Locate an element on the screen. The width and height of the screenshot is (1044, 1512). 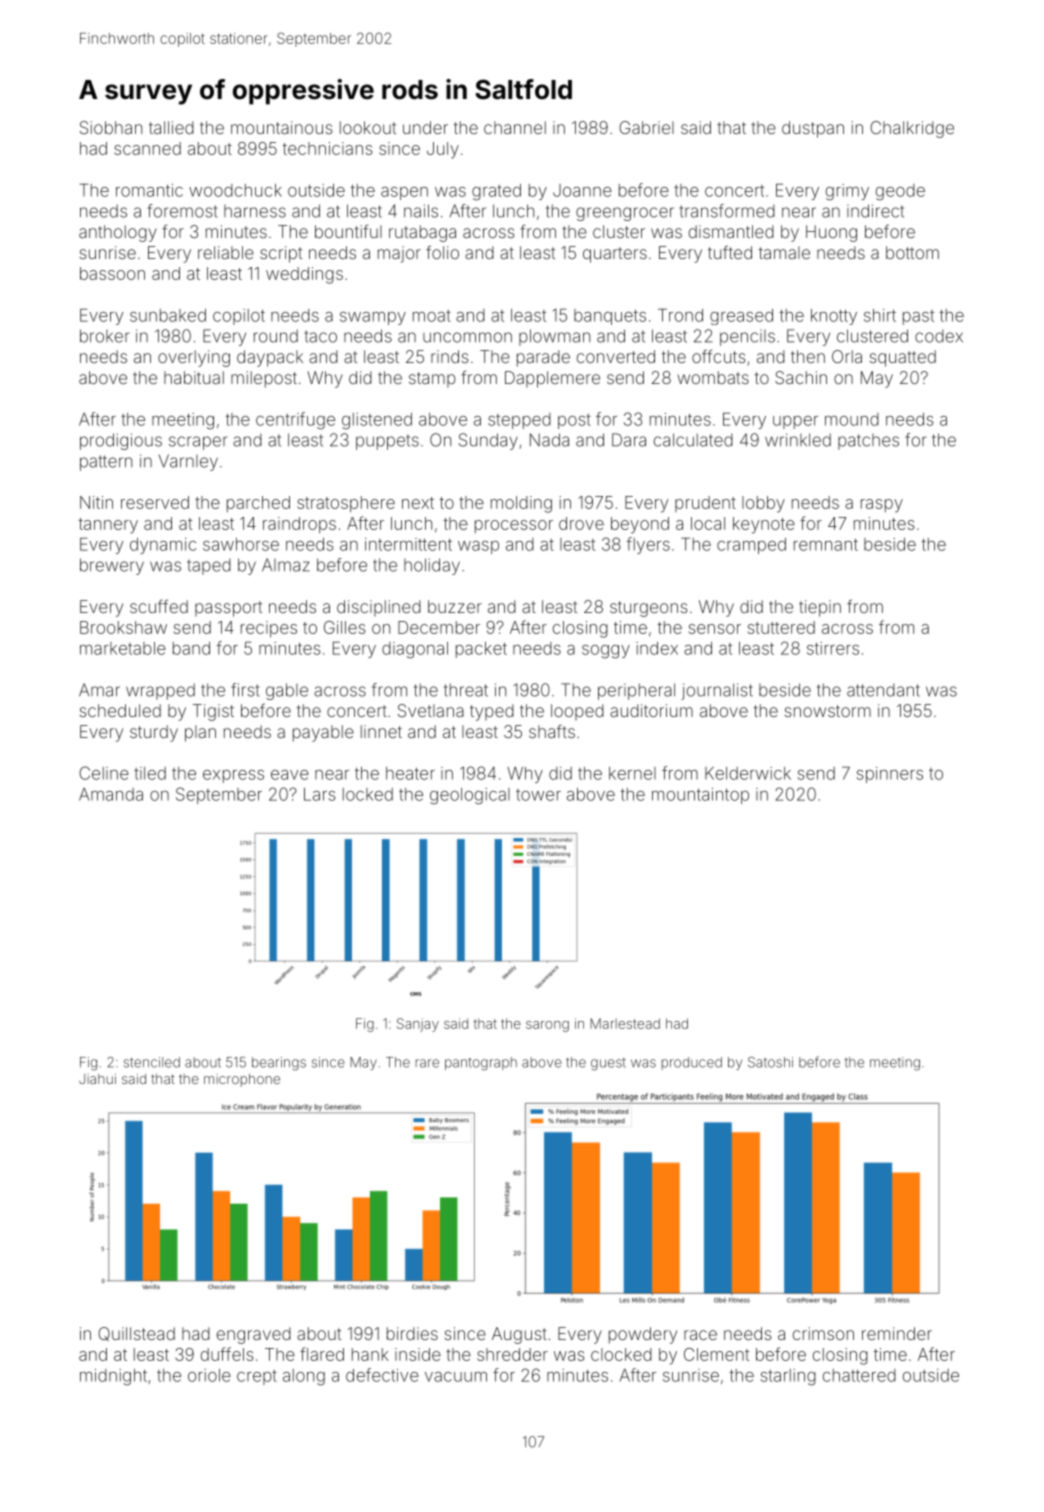
Amar is located at coordinates (99, 690).
